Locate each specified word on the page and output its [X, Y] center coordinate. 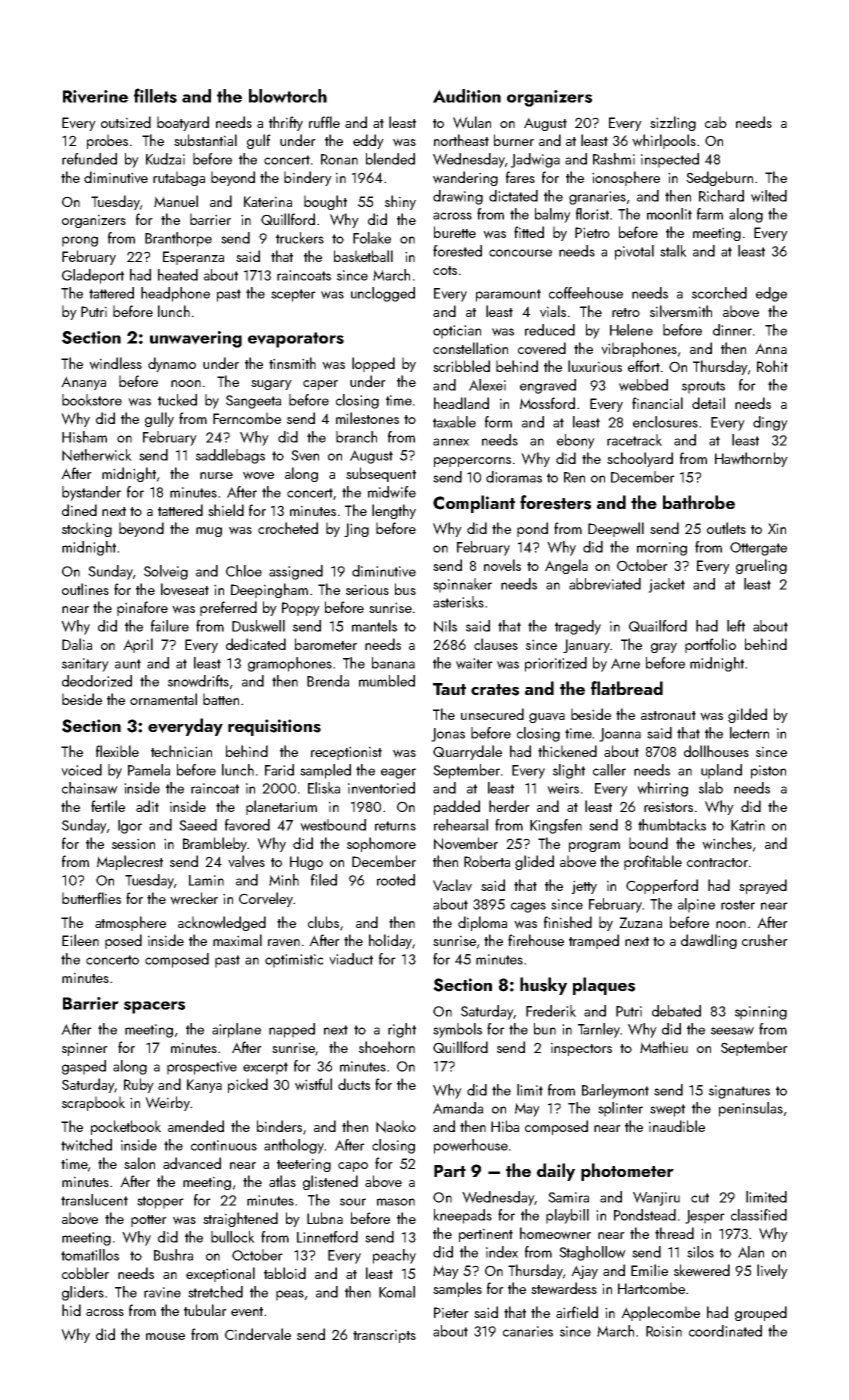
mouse [165, 1336]
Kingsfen [556, 826]
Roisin [664, 1331]
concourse [520, 253]
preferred [228, 608]
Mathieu [664, 1047]
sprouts [703, 387]
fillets [155, 95]
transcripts [384, 1336]
